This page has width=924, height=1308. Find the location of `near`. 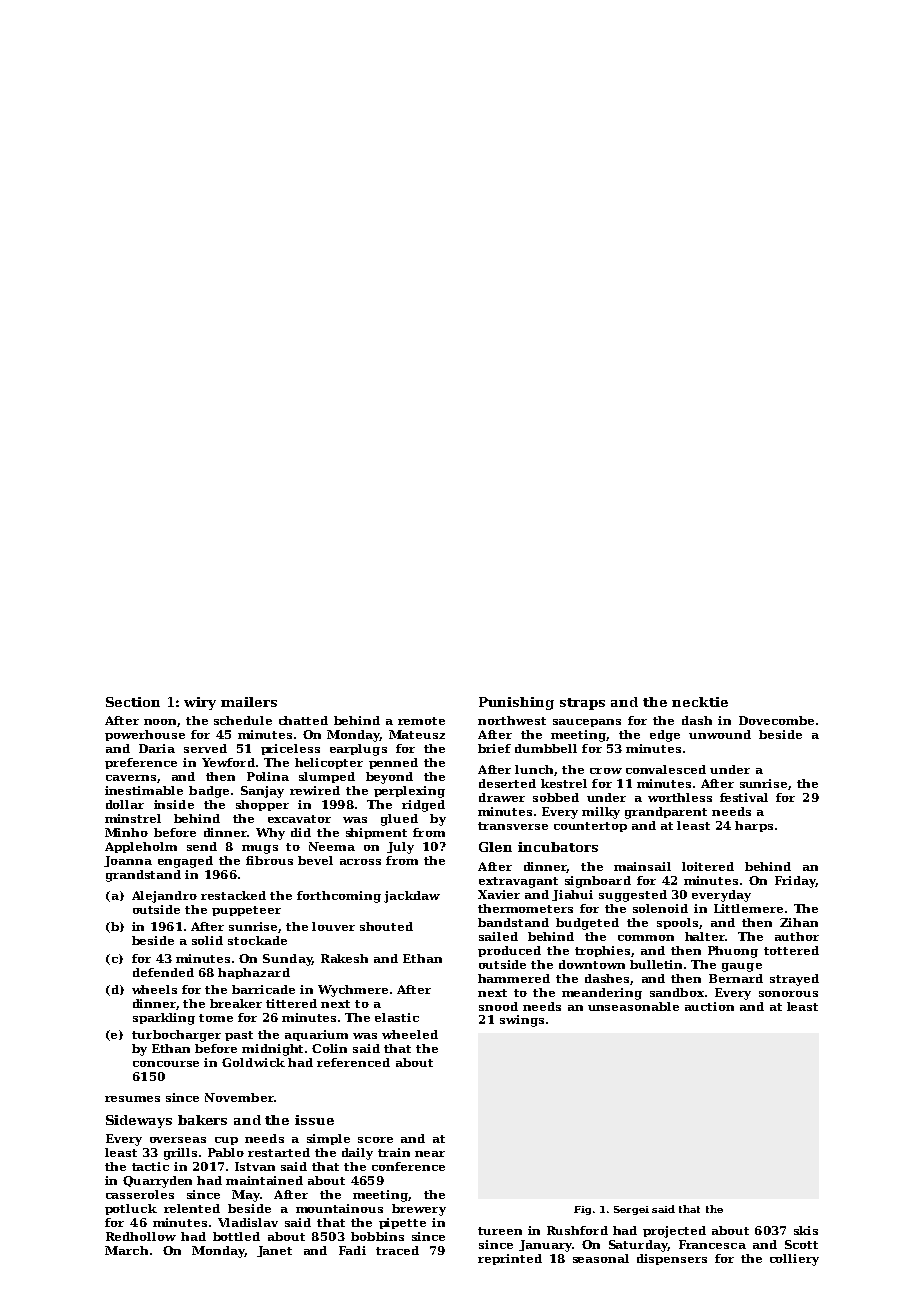

near is located at coordinates (430, 1154).
